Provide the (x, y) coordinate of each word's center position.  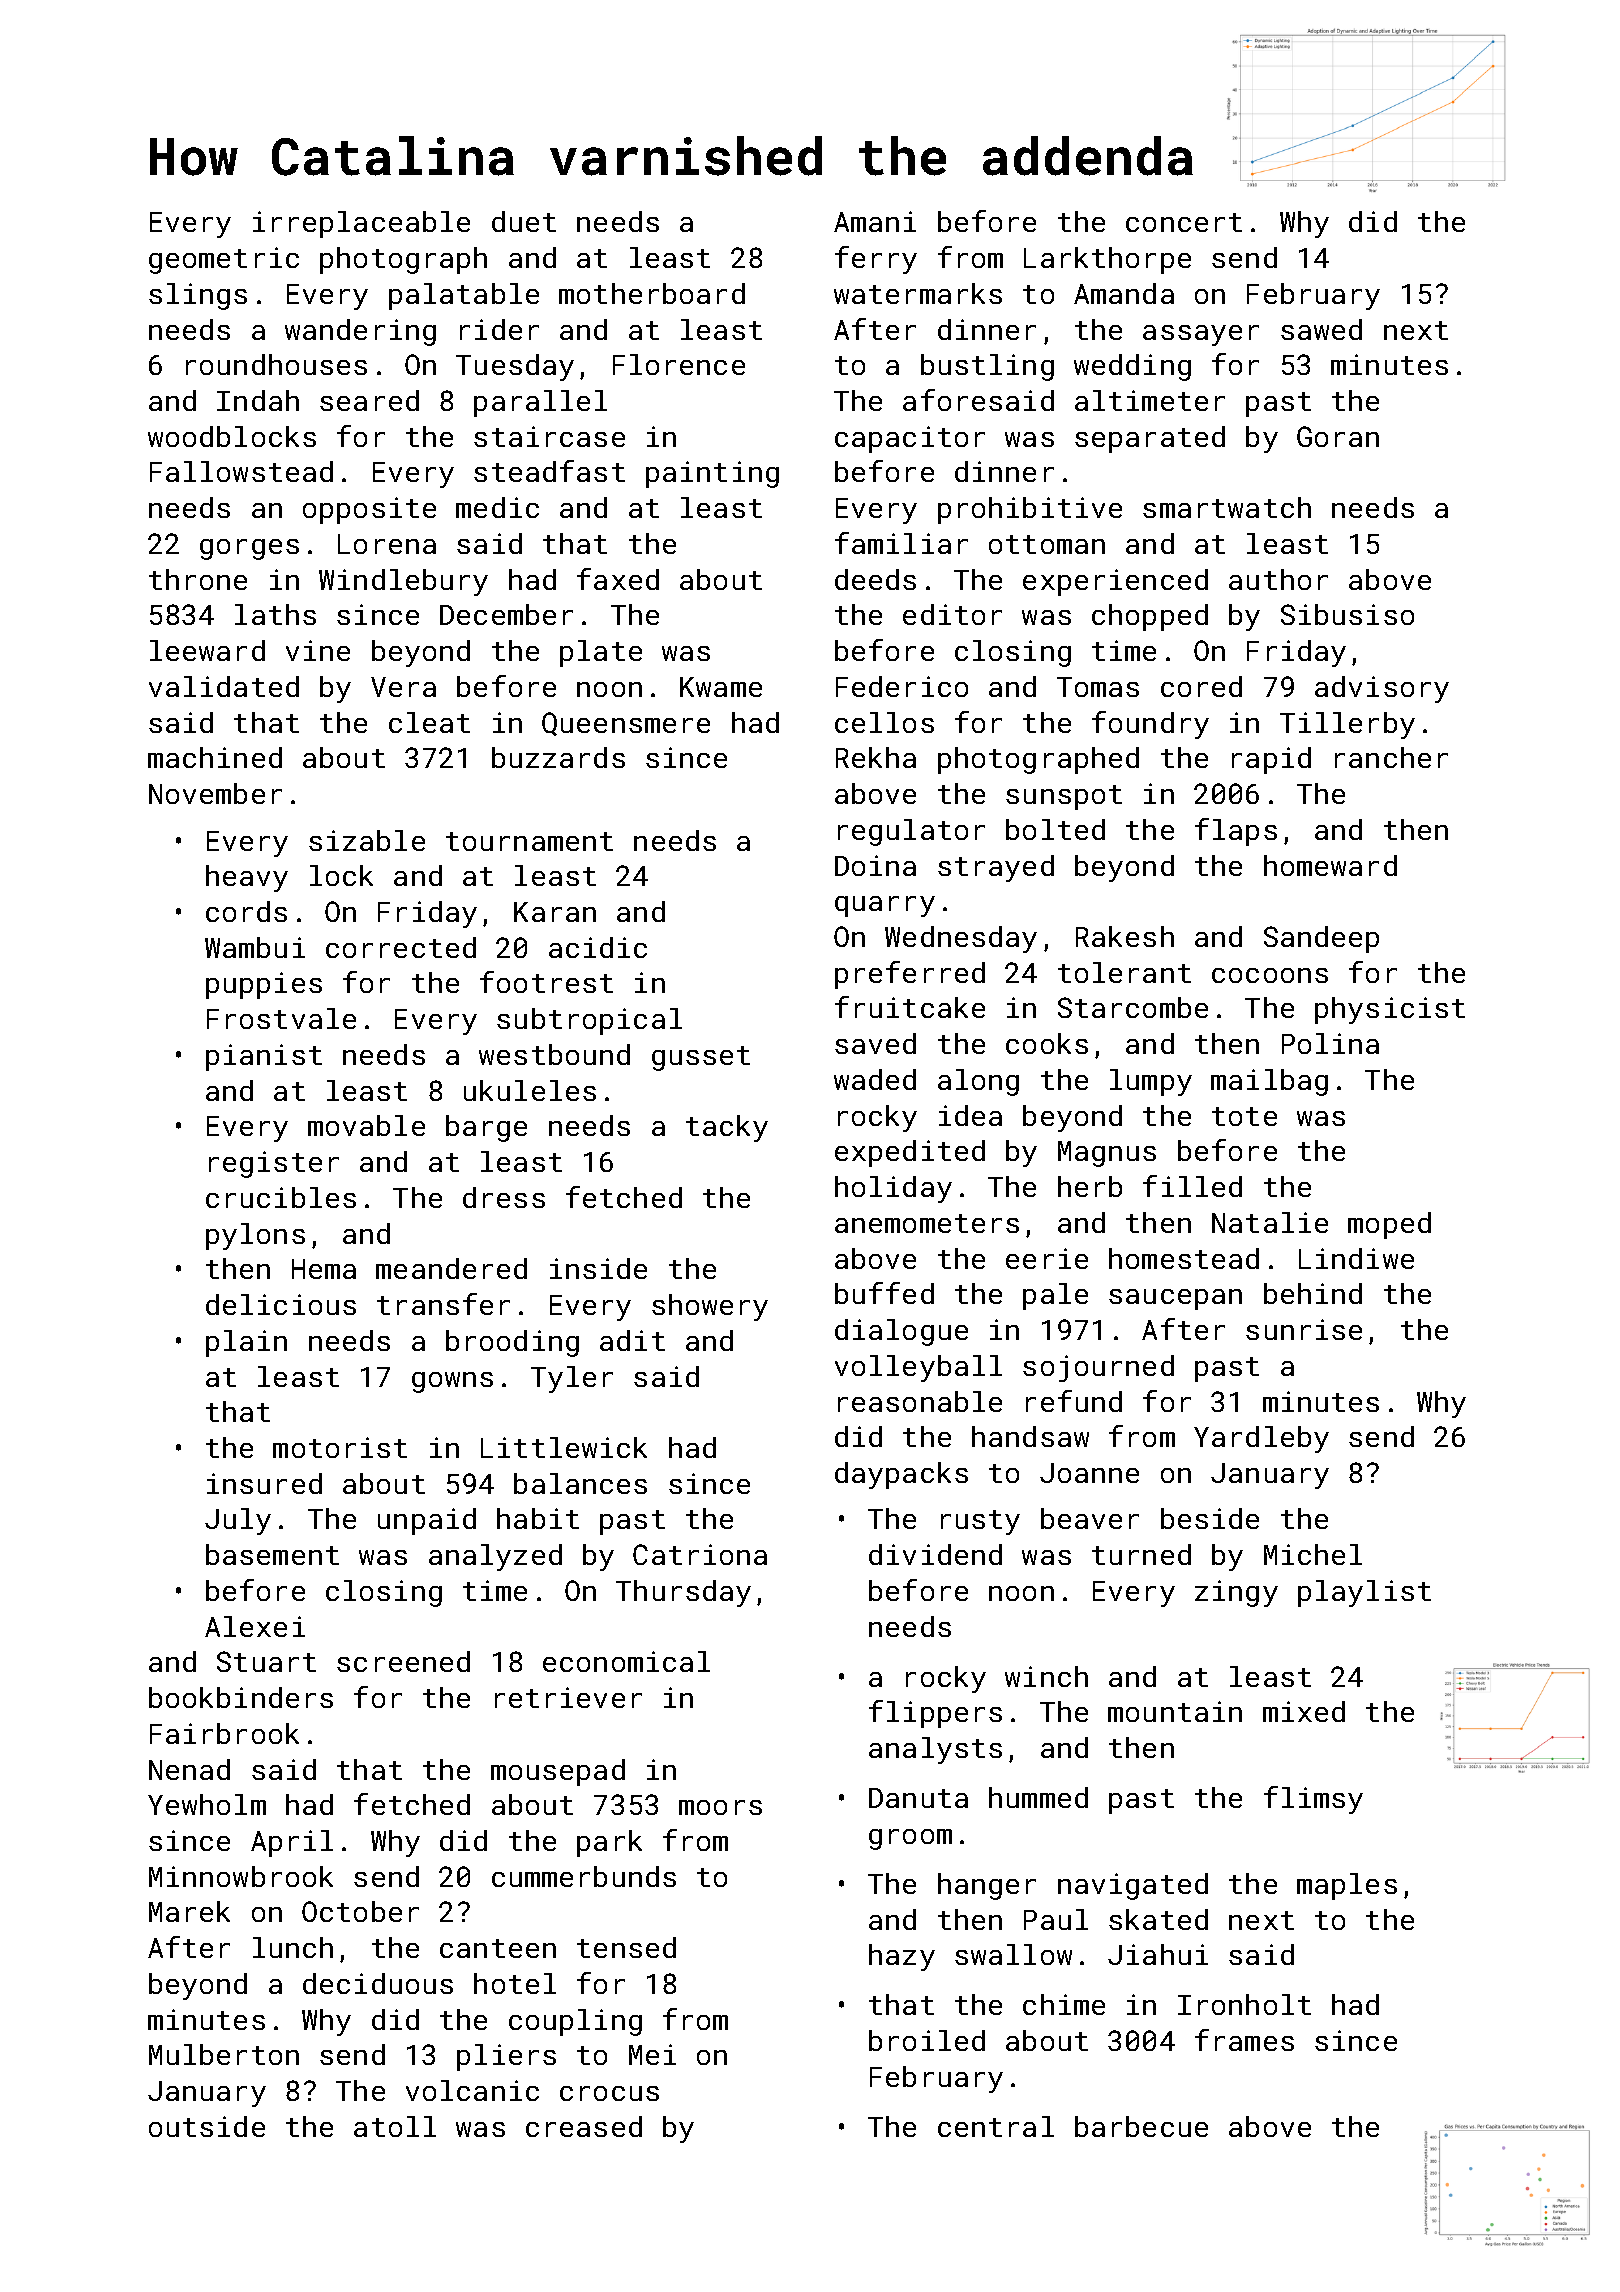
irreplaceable (361, 224)
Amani (875, 221)
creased (584, 2126)
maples (1347, 1886)
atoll (395, 2126)
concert (1184, 222)
